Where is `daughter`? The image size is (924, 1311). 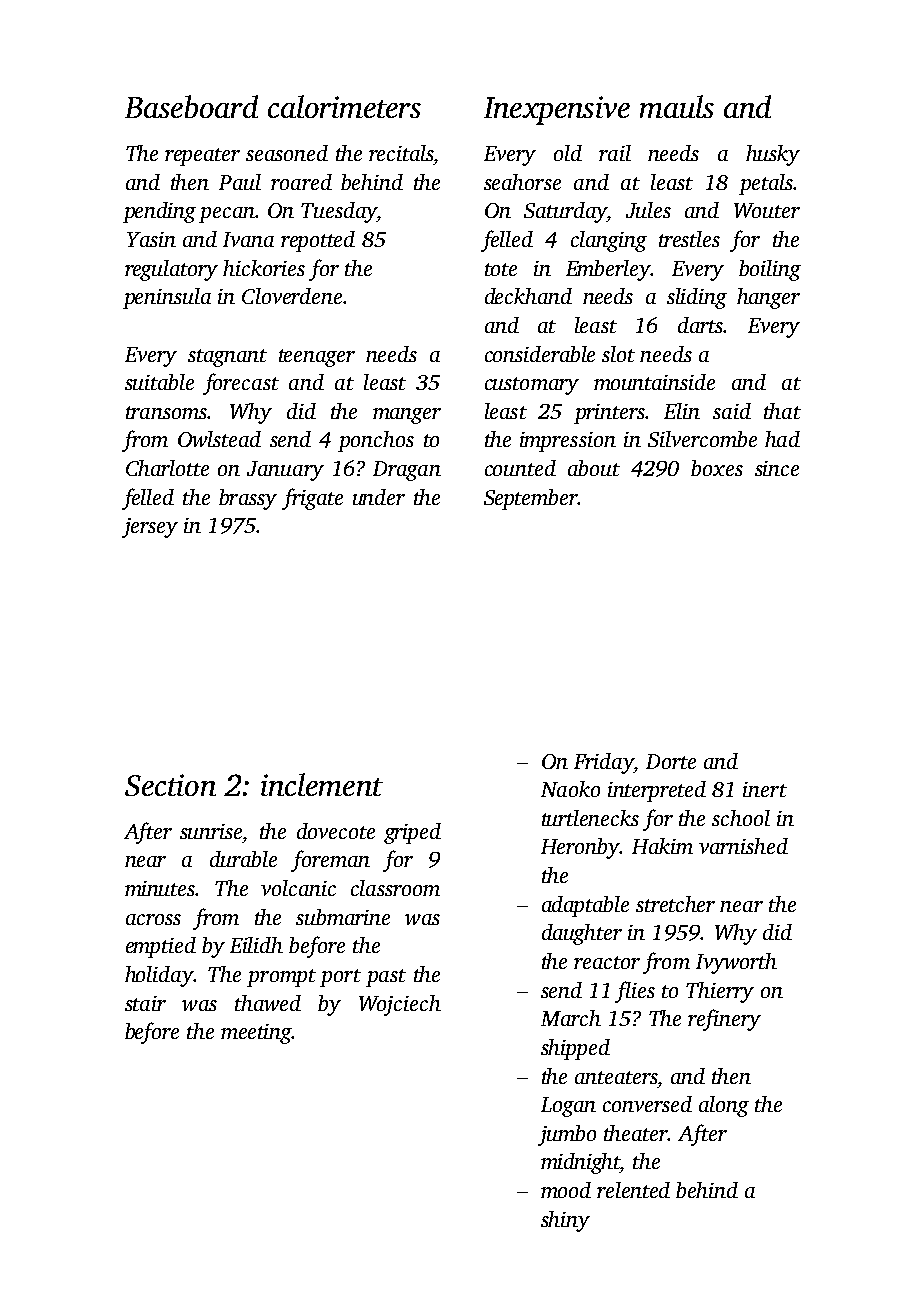 daughter is located at coordinates (582, 934).
